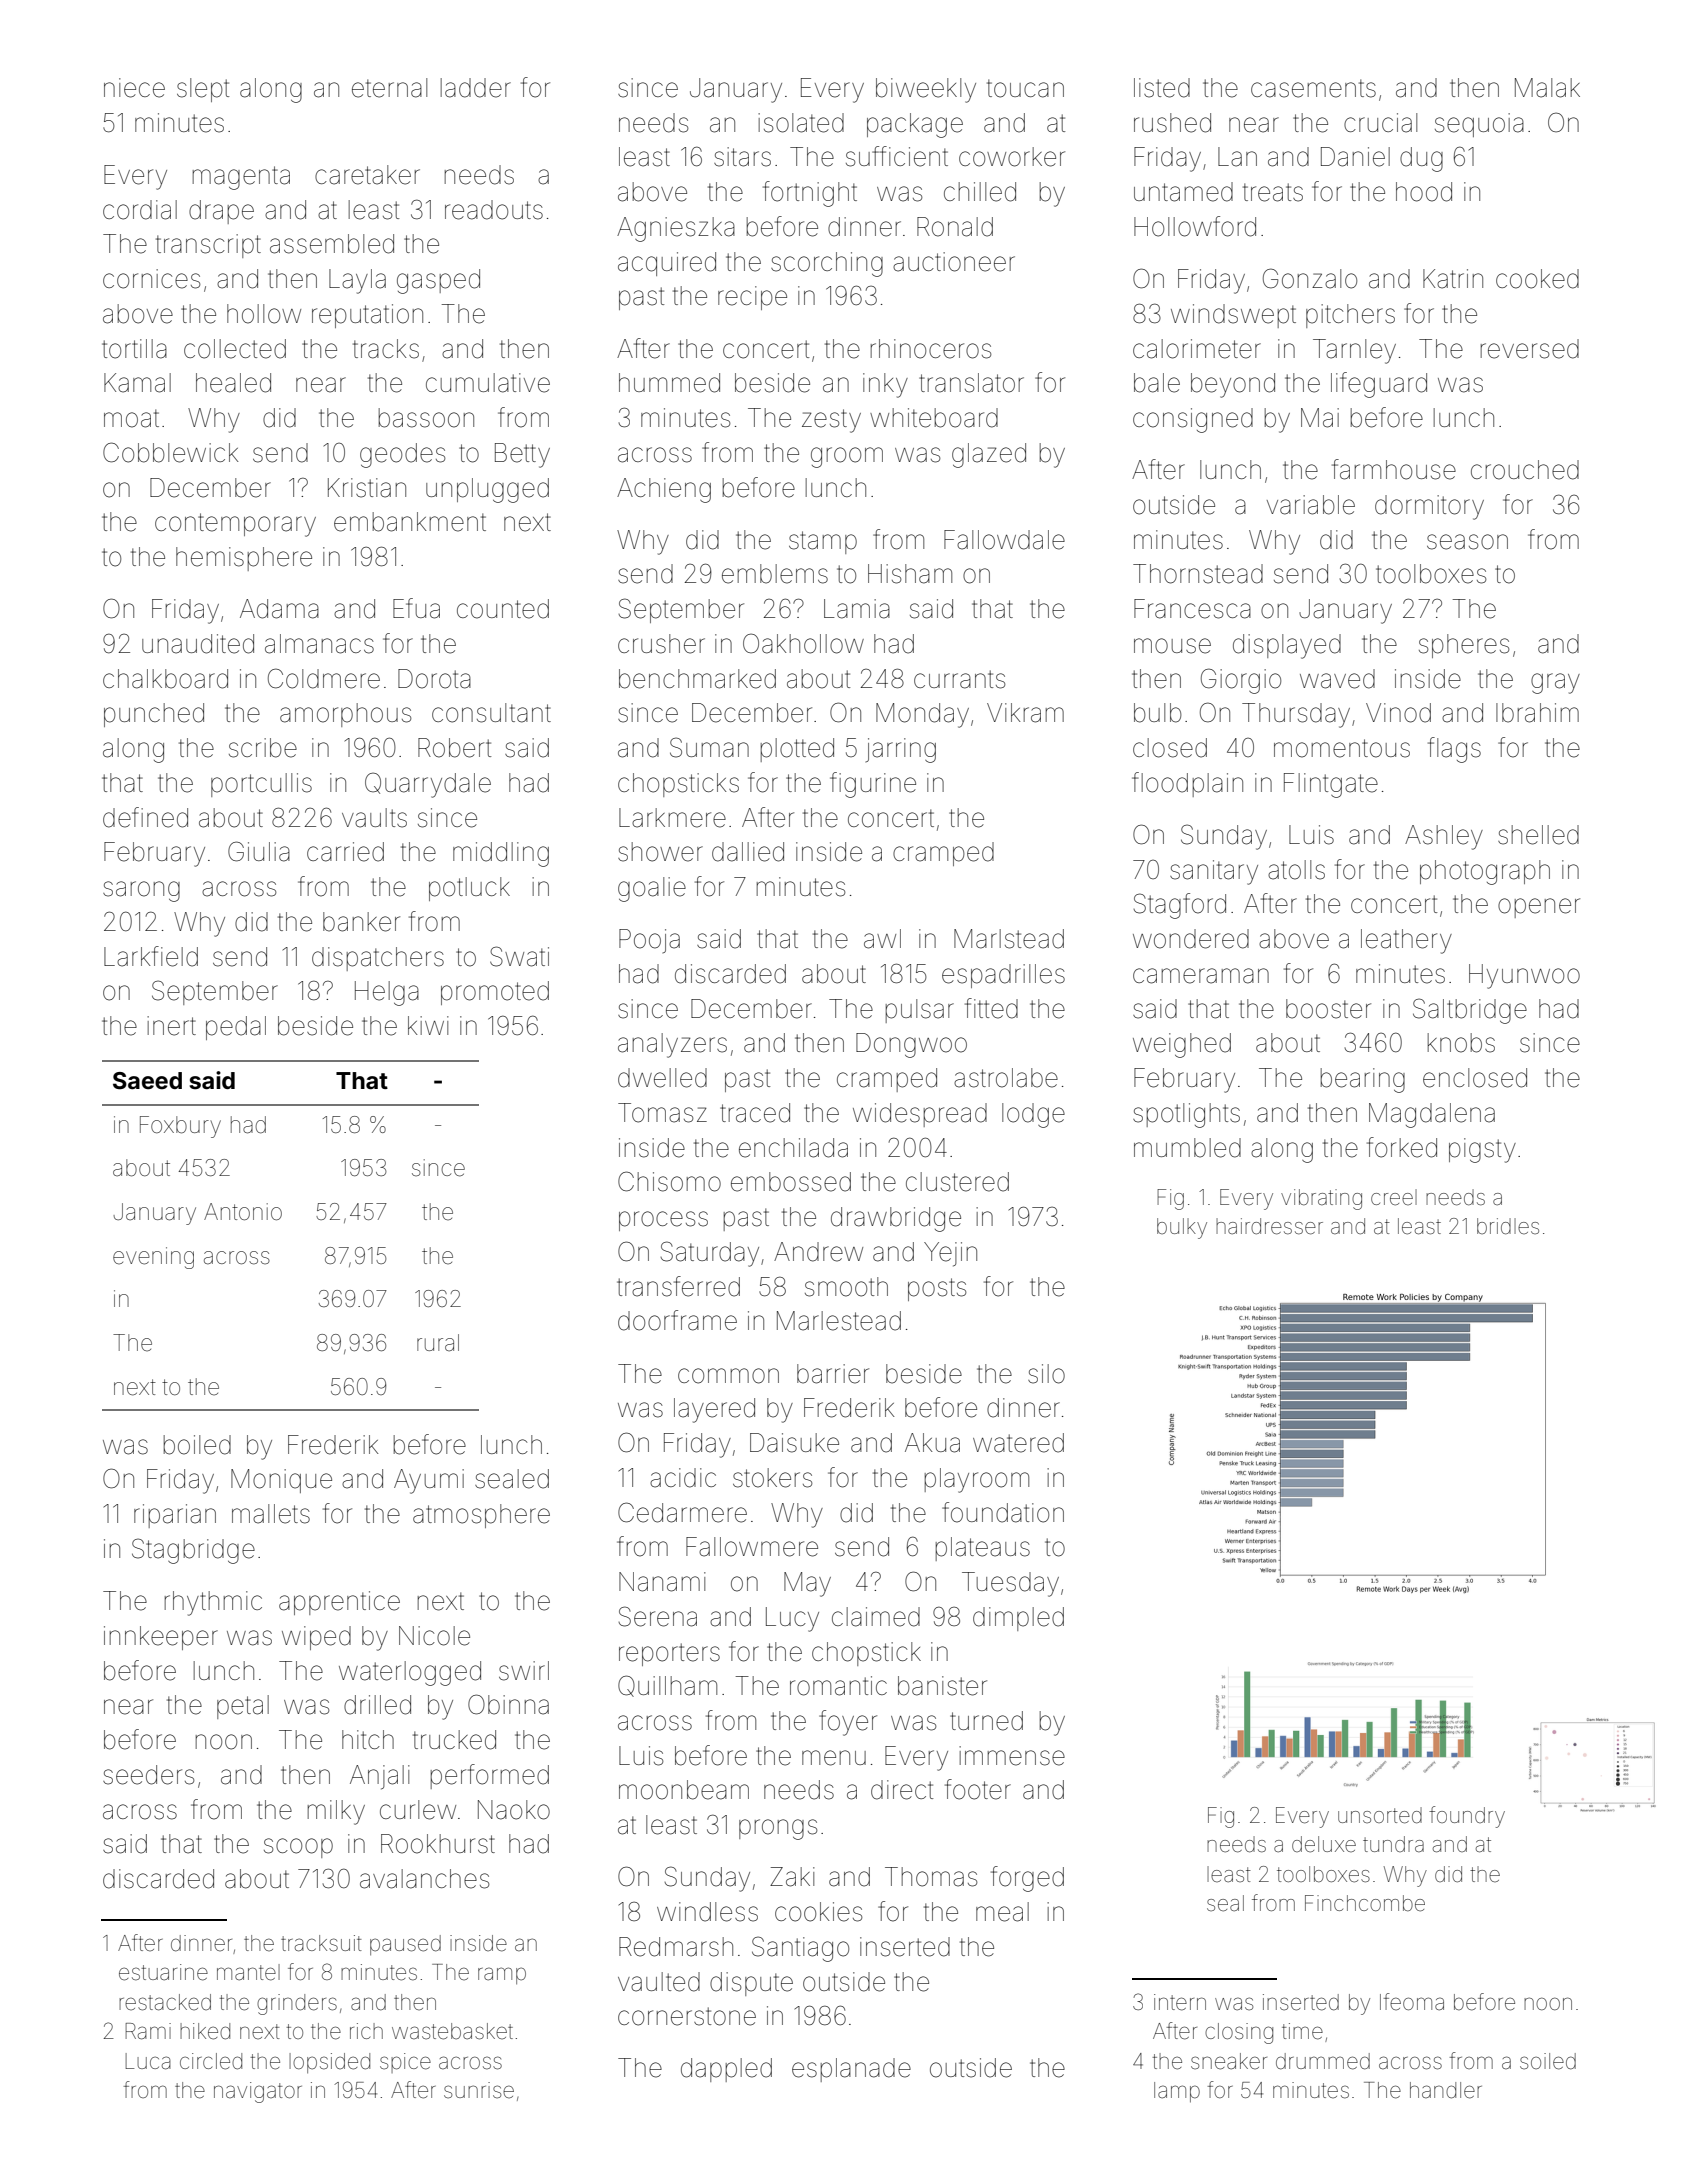  I want to click on windless, so click(707, 1912).
